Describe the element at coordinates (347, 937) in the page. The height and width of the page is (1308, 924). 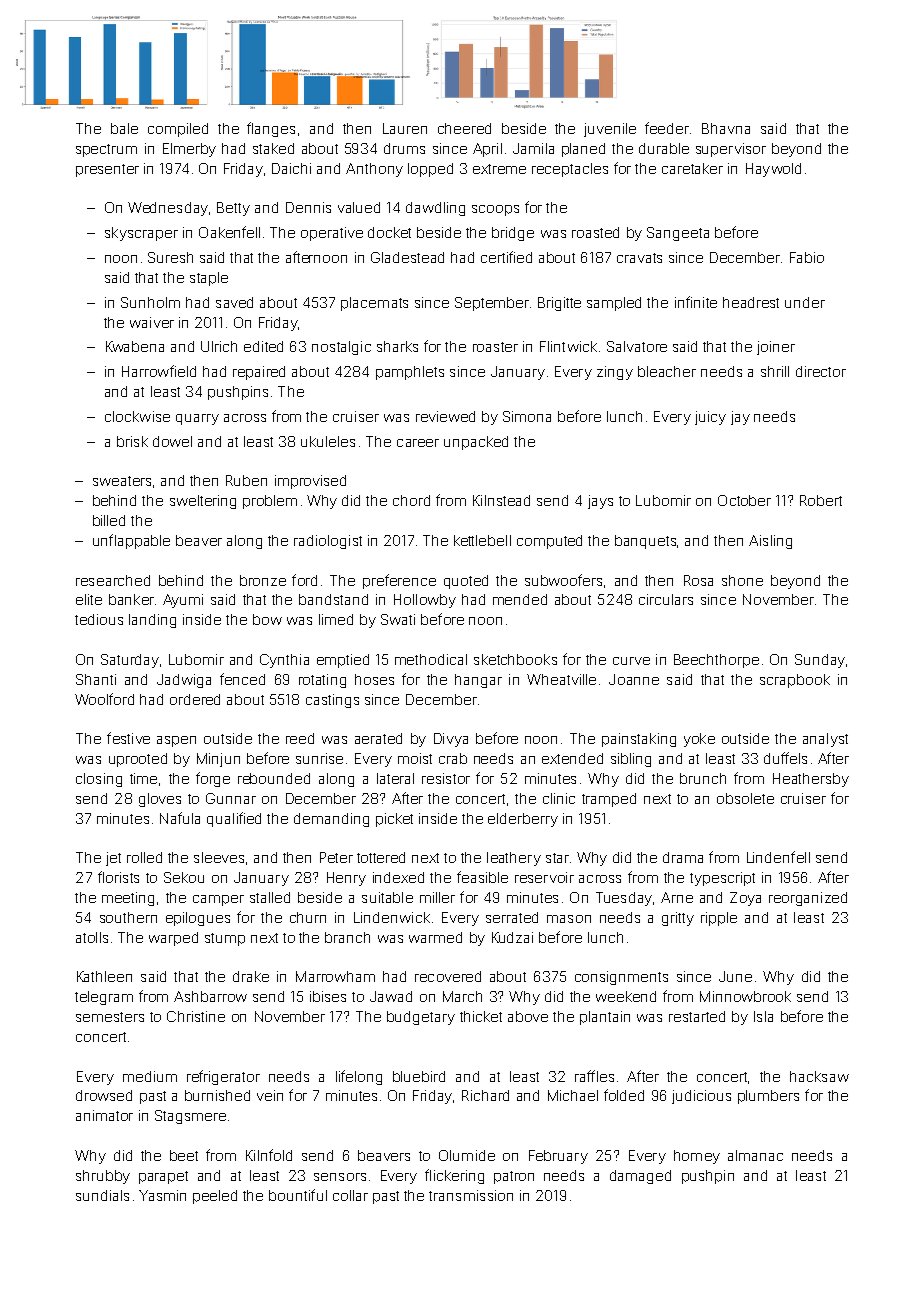
I see `branch` at that location.
